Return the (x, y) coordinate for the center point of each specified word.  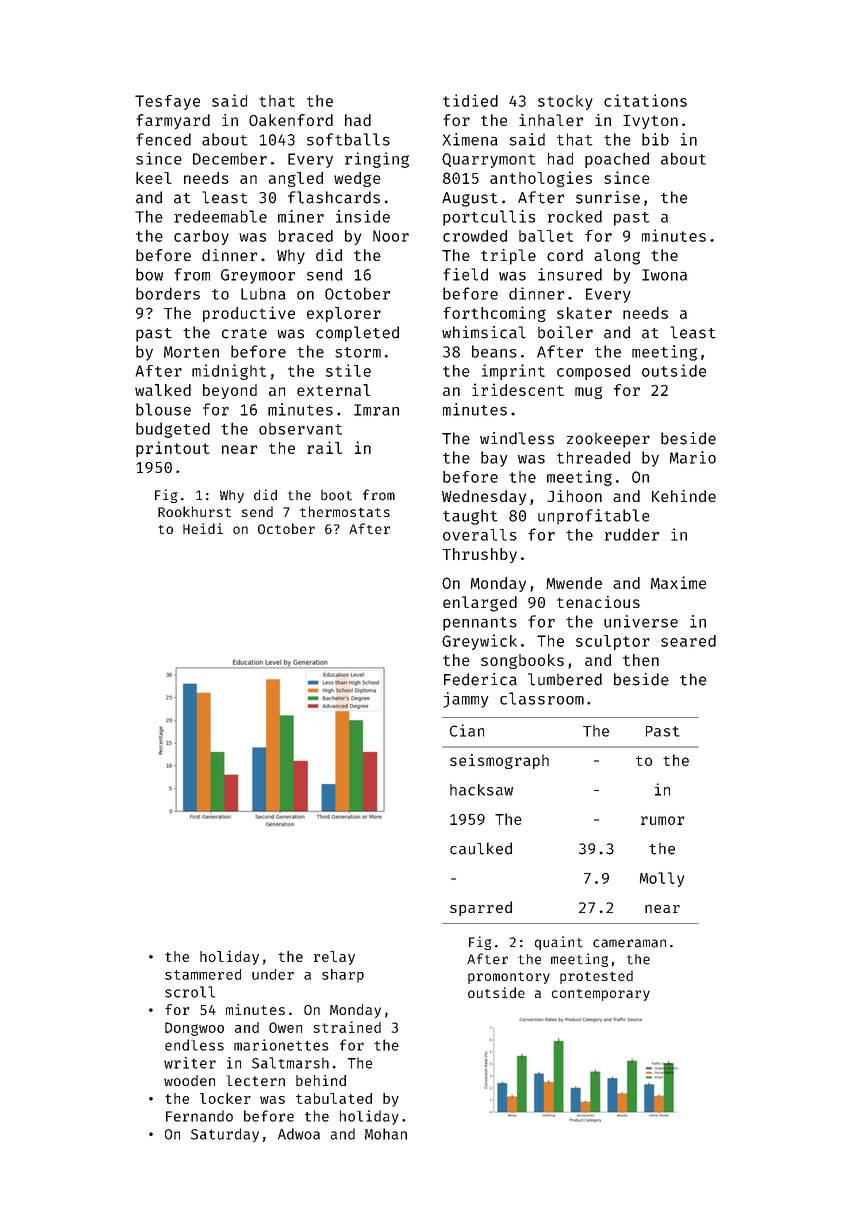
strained (347, 1027)
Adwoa (299, 1134)
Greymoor (258, 276)
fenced (163, 139)
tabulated (334, 1098)
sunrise (608, 197)
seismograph (499, 761)
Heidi (203, 528)
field (465, 274)
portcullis (489, 218)
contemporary (601, 995)
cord (565, 255)
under (273, 974)
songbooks (522, 661)
